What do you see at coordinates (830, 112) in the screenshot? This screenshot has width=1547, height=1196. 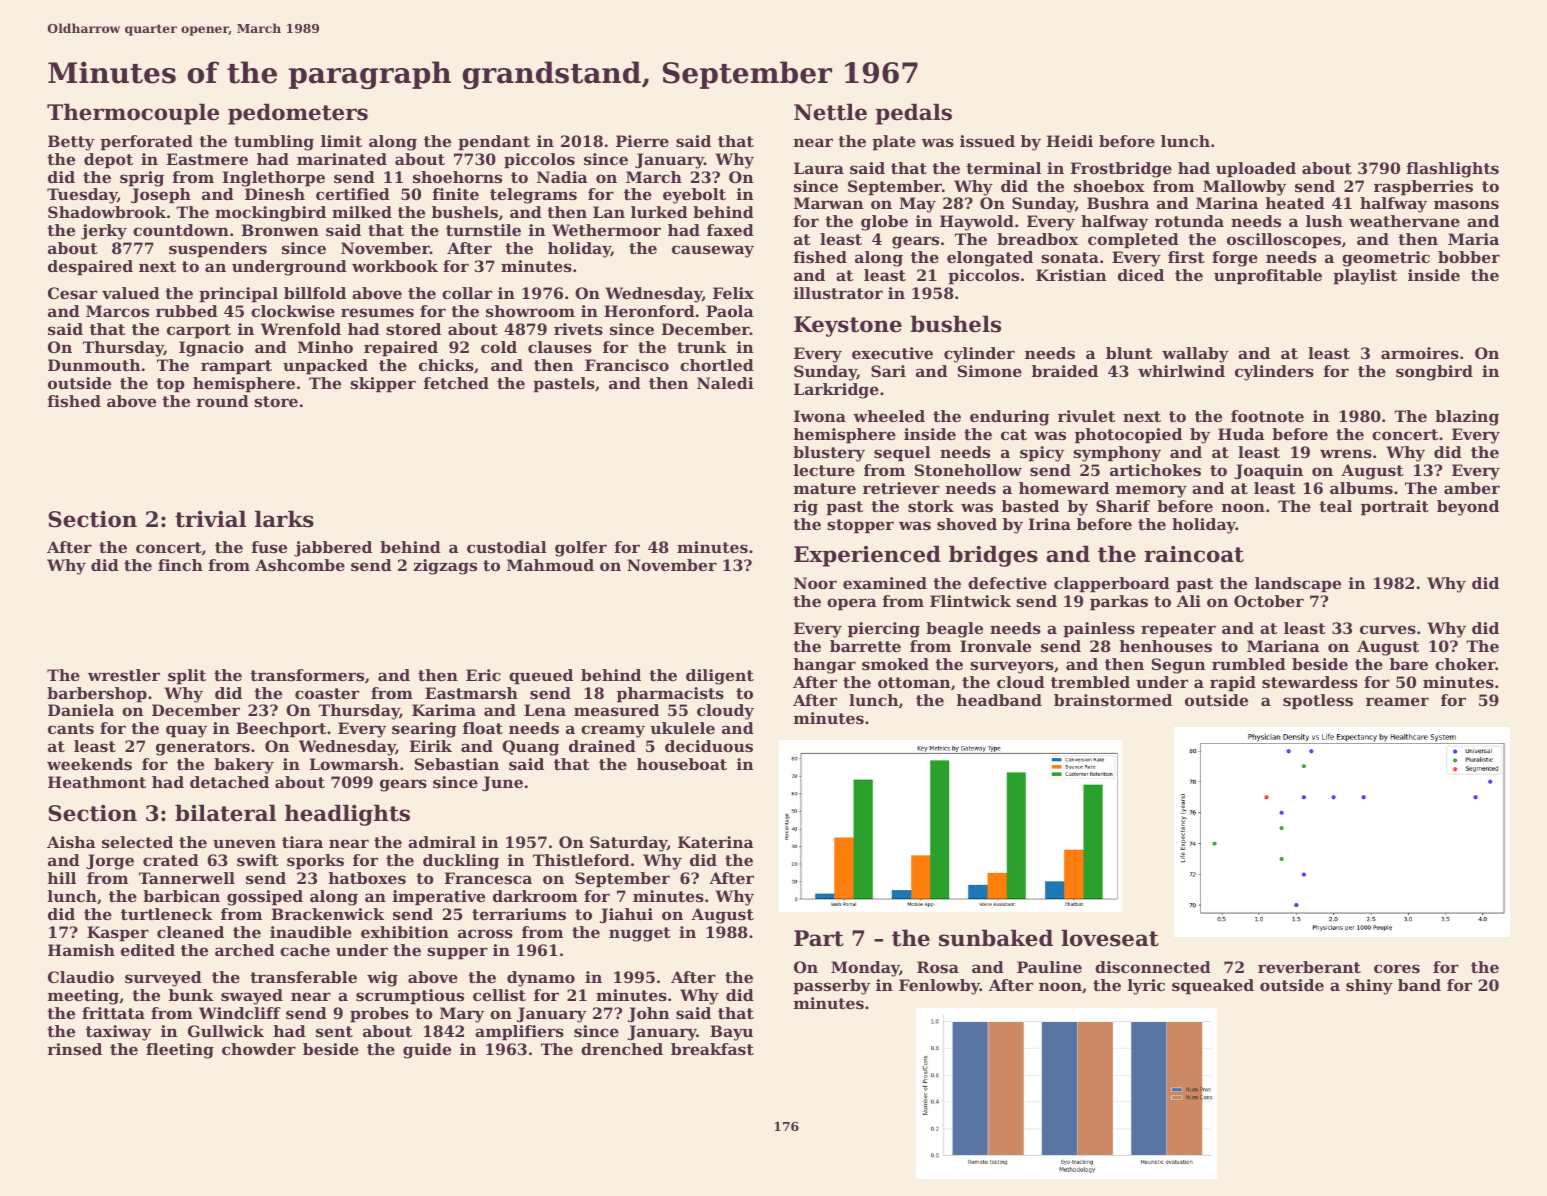 I see `Nettle` at bounding box center [830, 112].
